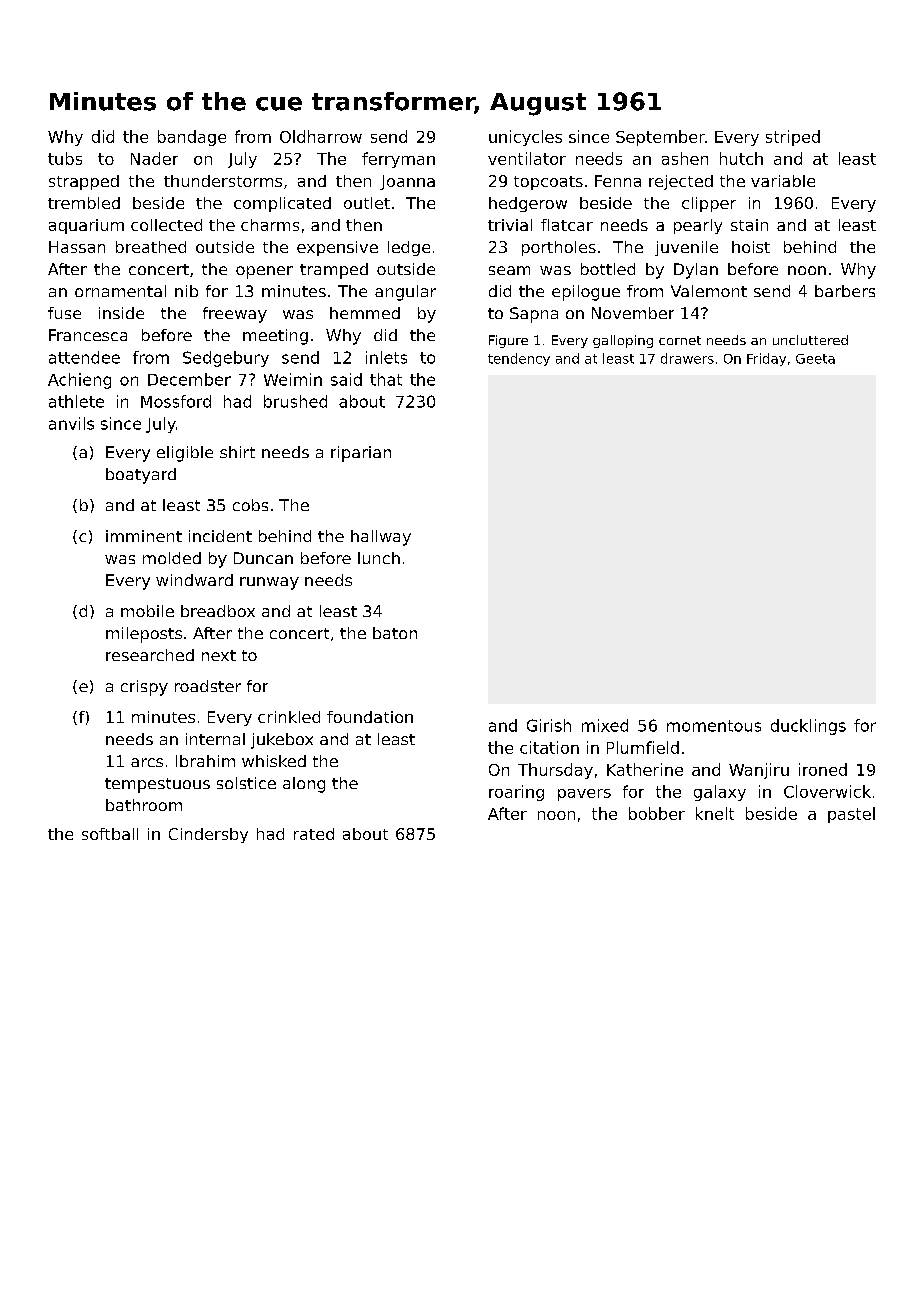 The height and width of the document is (1314, 924). Describe the element at coordinates (845, 291) in the document. I see `barbers` at that location.
